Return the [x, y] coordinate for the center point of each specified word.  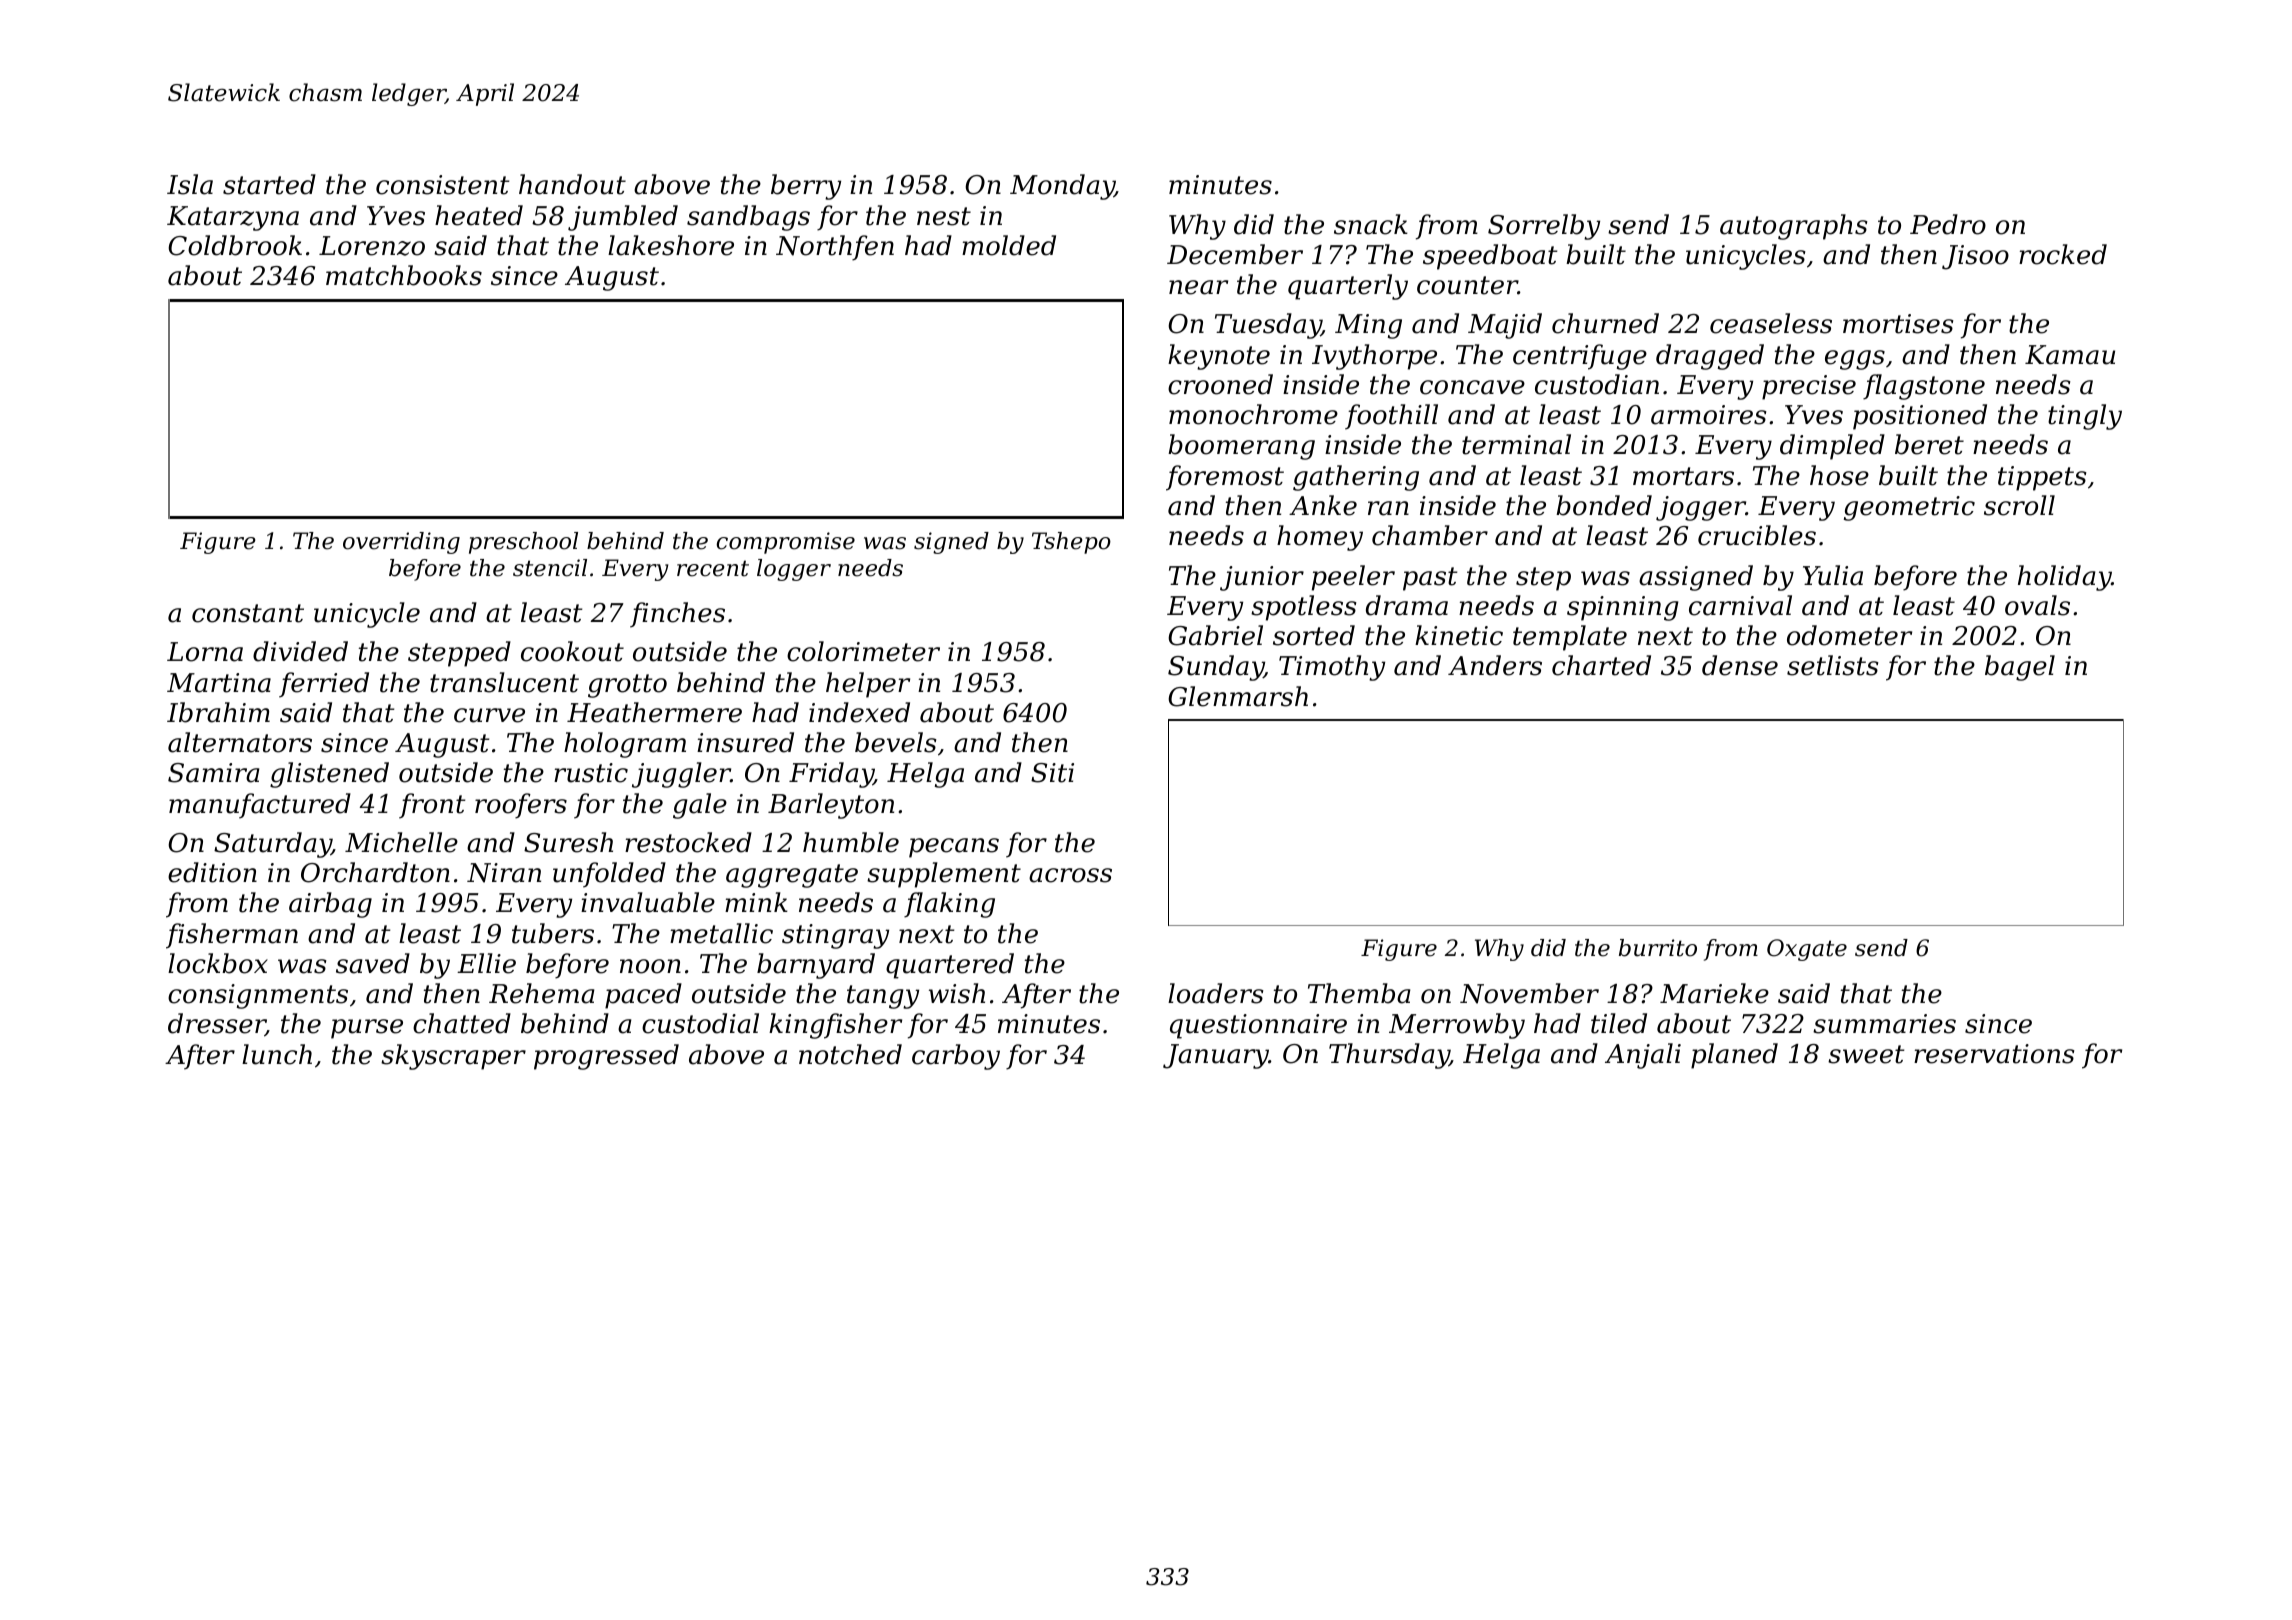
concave [1472, 387]
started [269, 184]
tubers [553, 933]
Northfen [835, 248]
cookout [572, 651]
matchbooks [404, 275]
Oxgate [1807, 950]
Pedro [1948, 224]
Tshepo [1071, 543]
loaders [1216, 993]
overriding [401, 543]
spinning [1623, 608]
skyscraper [453, 1057]
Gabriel [1215, 635]
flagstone [1924, 387]
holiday [2065, 578]
